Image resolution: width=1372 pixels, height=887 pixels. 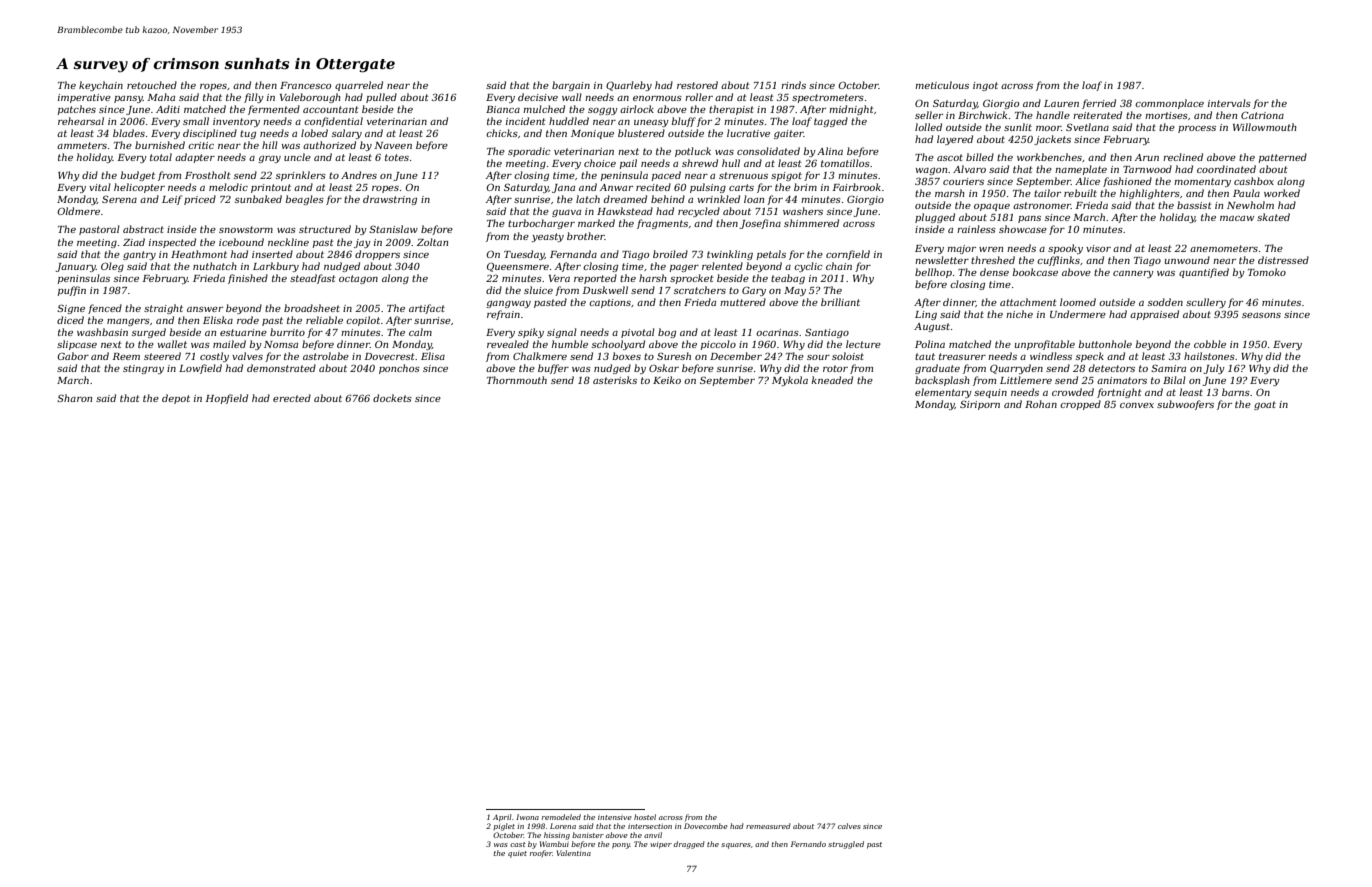 What do you see at coordinates (100, 187) in the page?
I see `vital` at bounding box center [100, 187].
